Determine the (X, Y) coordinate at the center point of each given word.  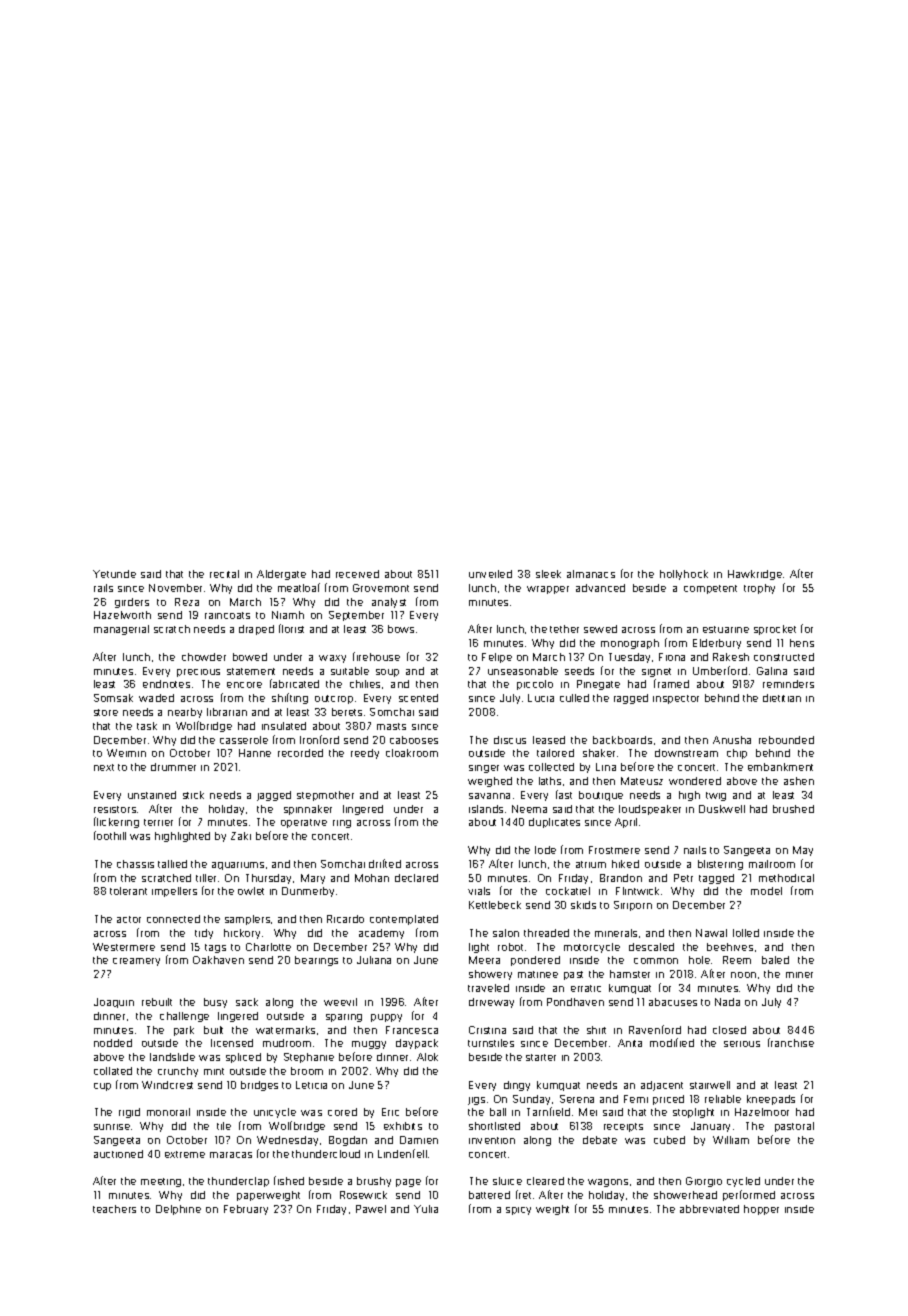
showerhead (685, 1195)
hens (802, 643)
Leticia (311, 1085)
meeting (161, 1182)
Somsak (113, 698)
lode (545, 850)
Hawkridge (755, 575)
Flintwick (637, 891)
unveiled (490, 574)
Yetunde (114, 574)
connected (173, 919)
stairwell (710, 1085)
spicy (518, 1211)
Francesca (412, 1030)
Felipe (497, 658)
